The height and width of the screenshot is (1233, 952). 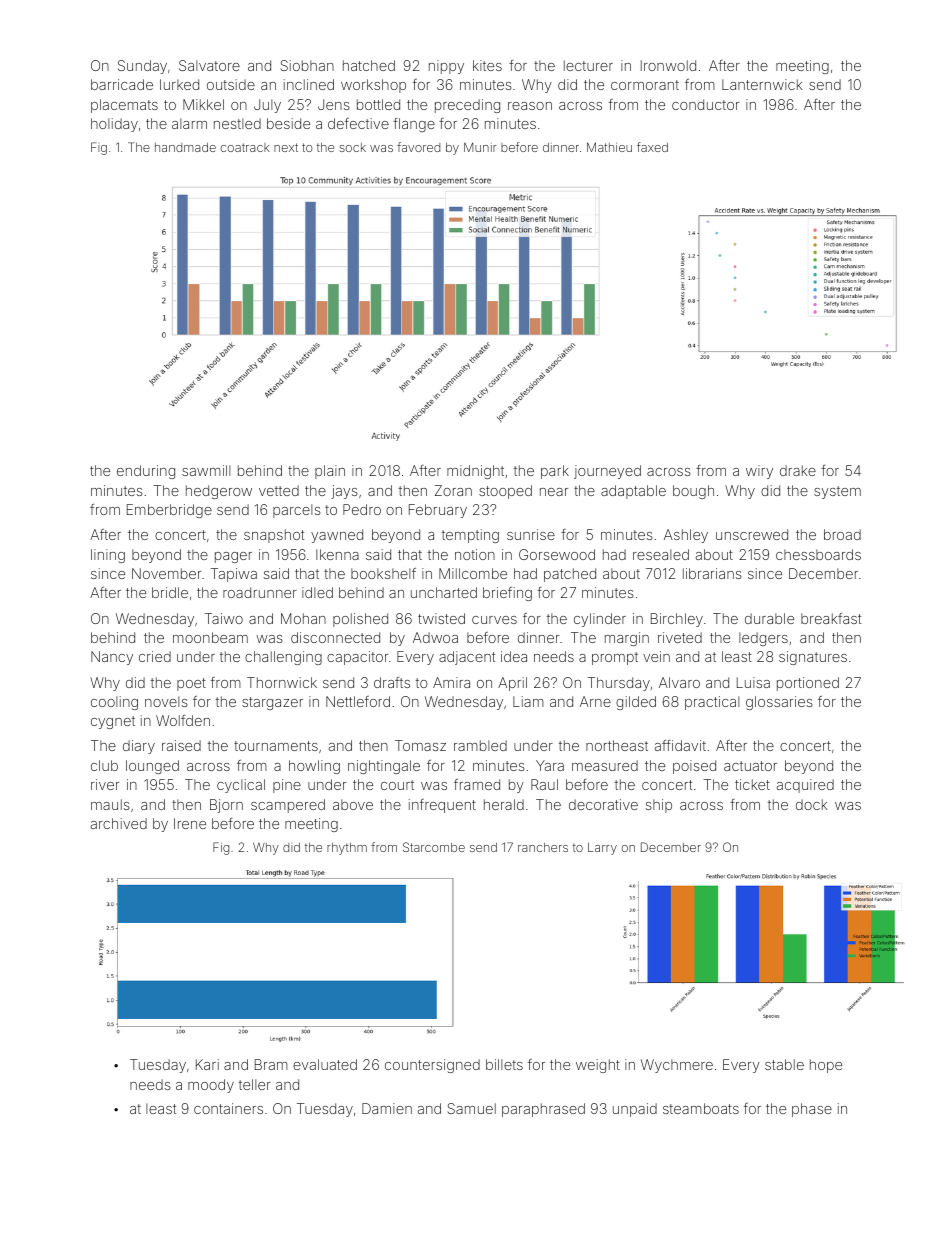 What do you see at coordinates (588, 65) in the screenshot?
I see `lecturer` at bounding box center [588, 65].
